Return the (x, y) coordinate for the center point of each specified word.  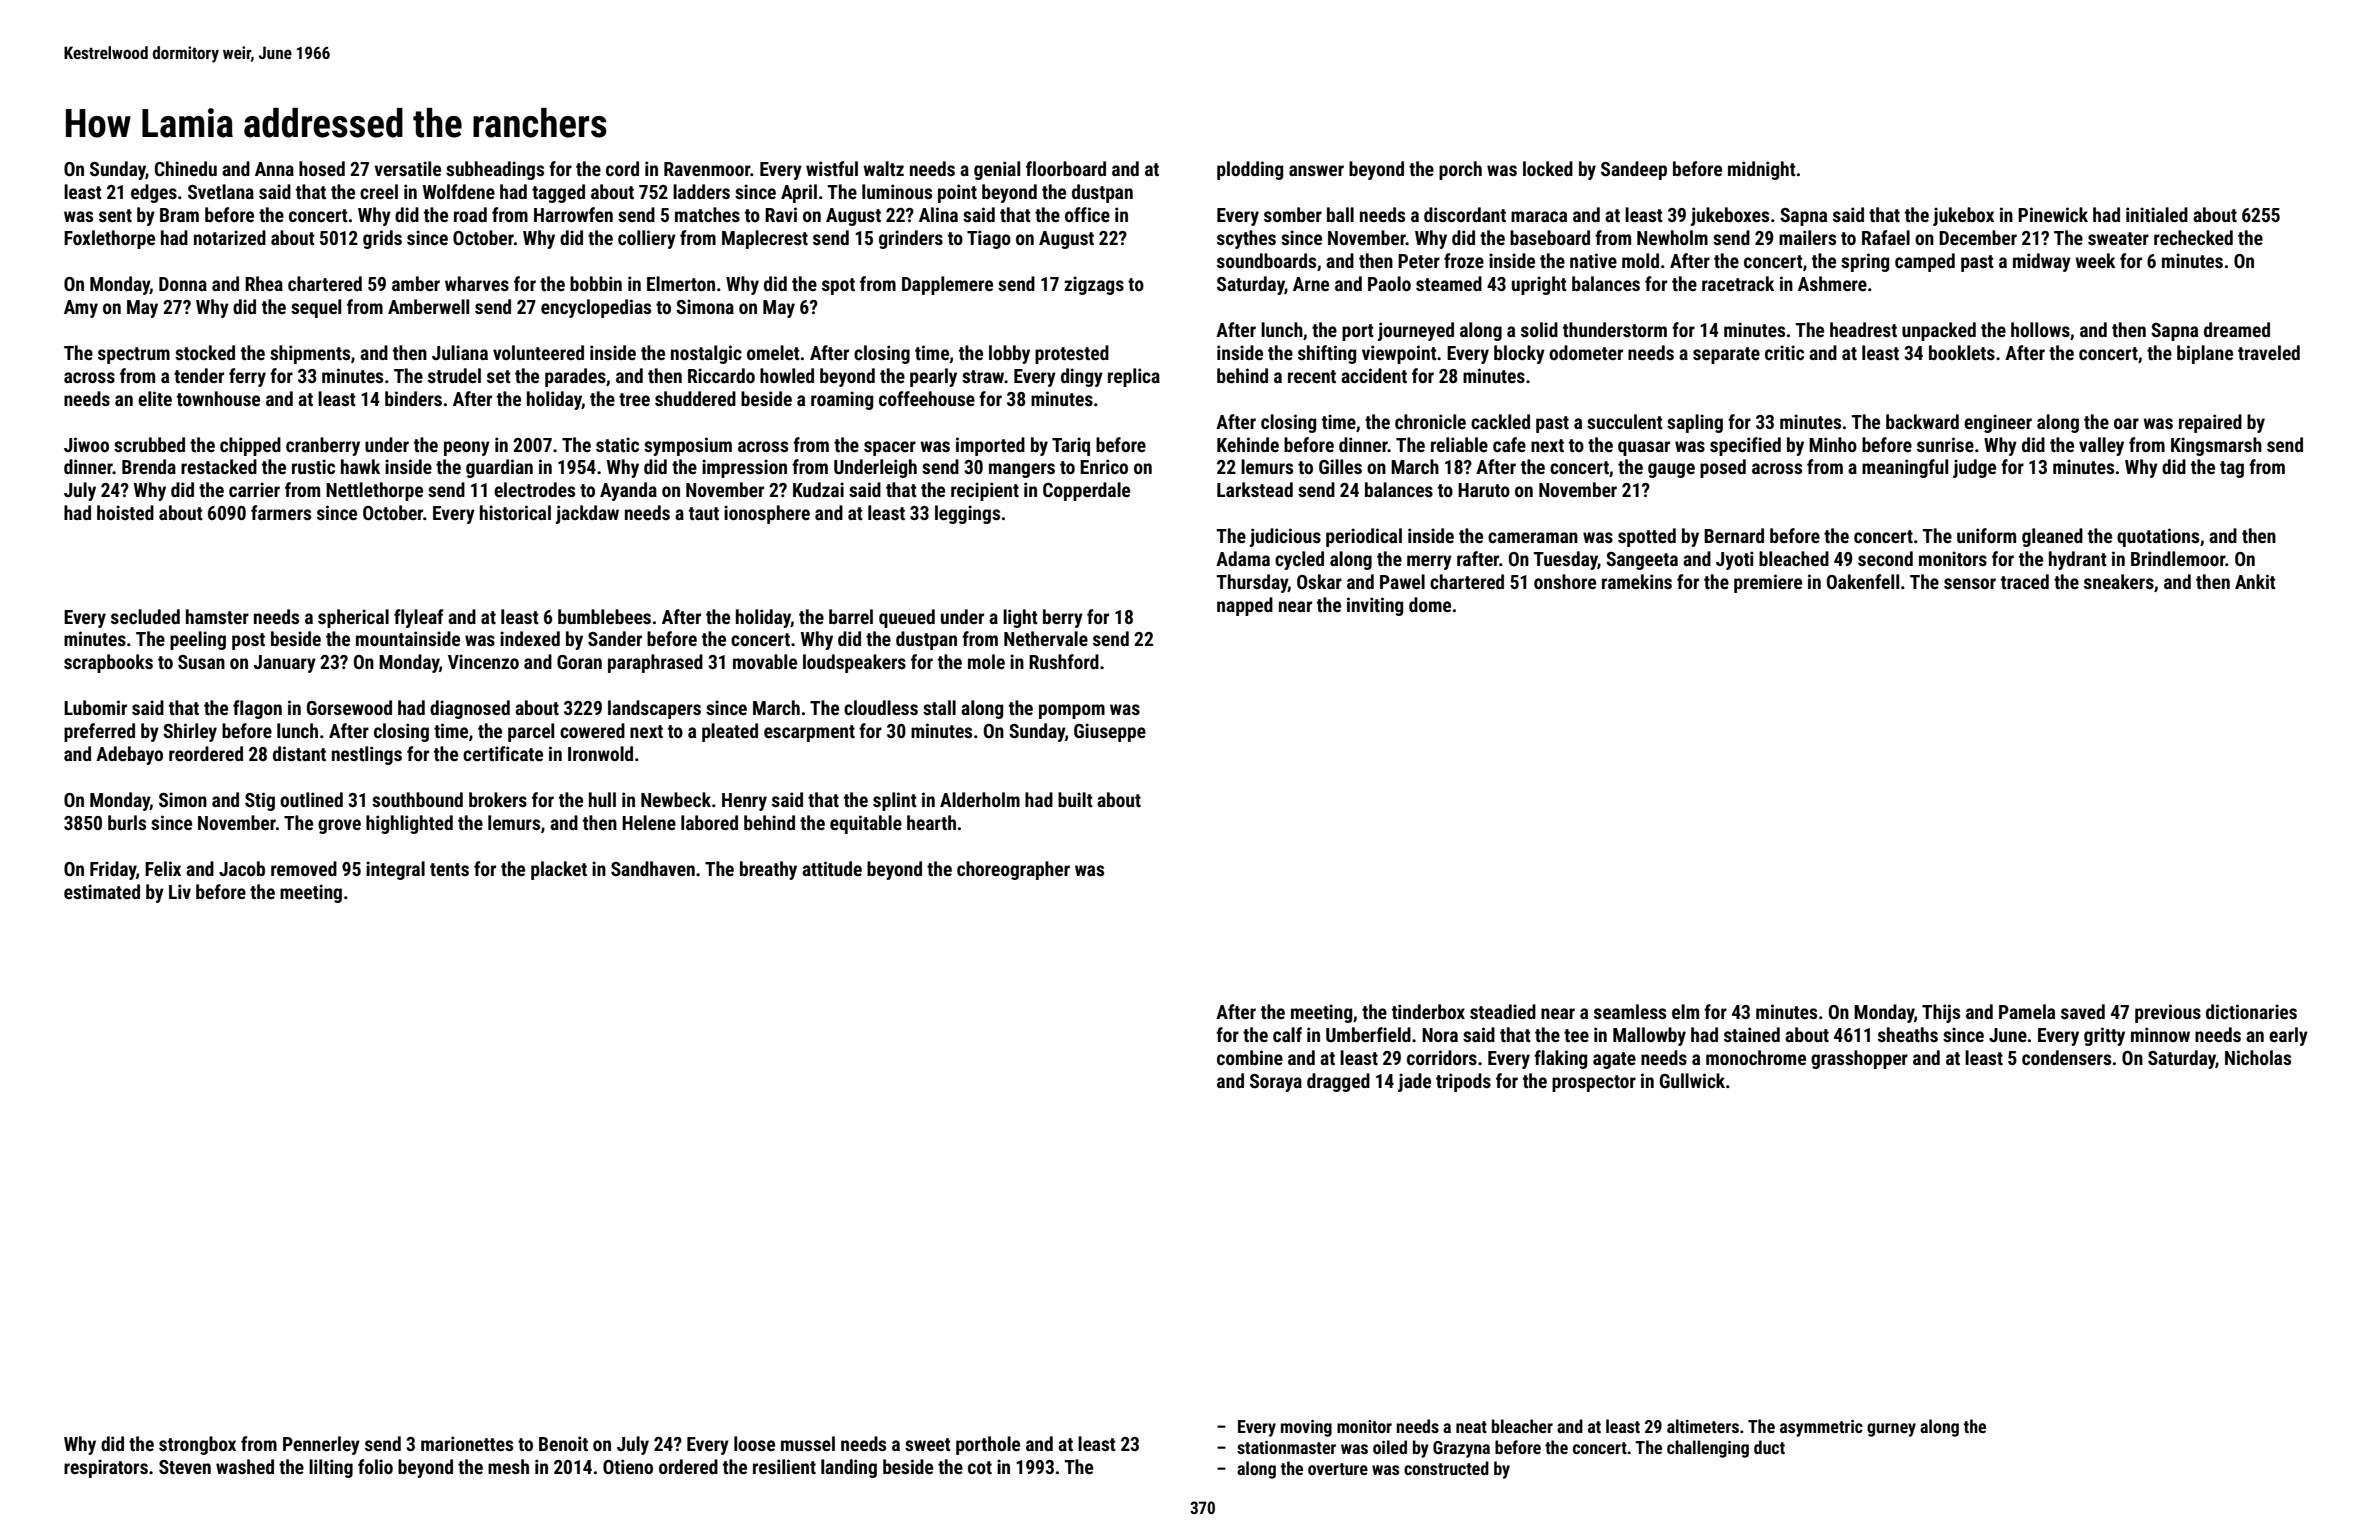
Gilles (1340, 466)
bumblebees (604, 616)
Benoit (563, 1443)
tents (449, 869)
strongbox (197, 1445)
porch (1460, 170)
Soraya (1276, 1083)
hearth (931, 822)
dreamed (2237, 329)
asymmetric (1821, 1428)
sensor (1970, 583)
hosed (322, 168)
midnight (1762, 170)
